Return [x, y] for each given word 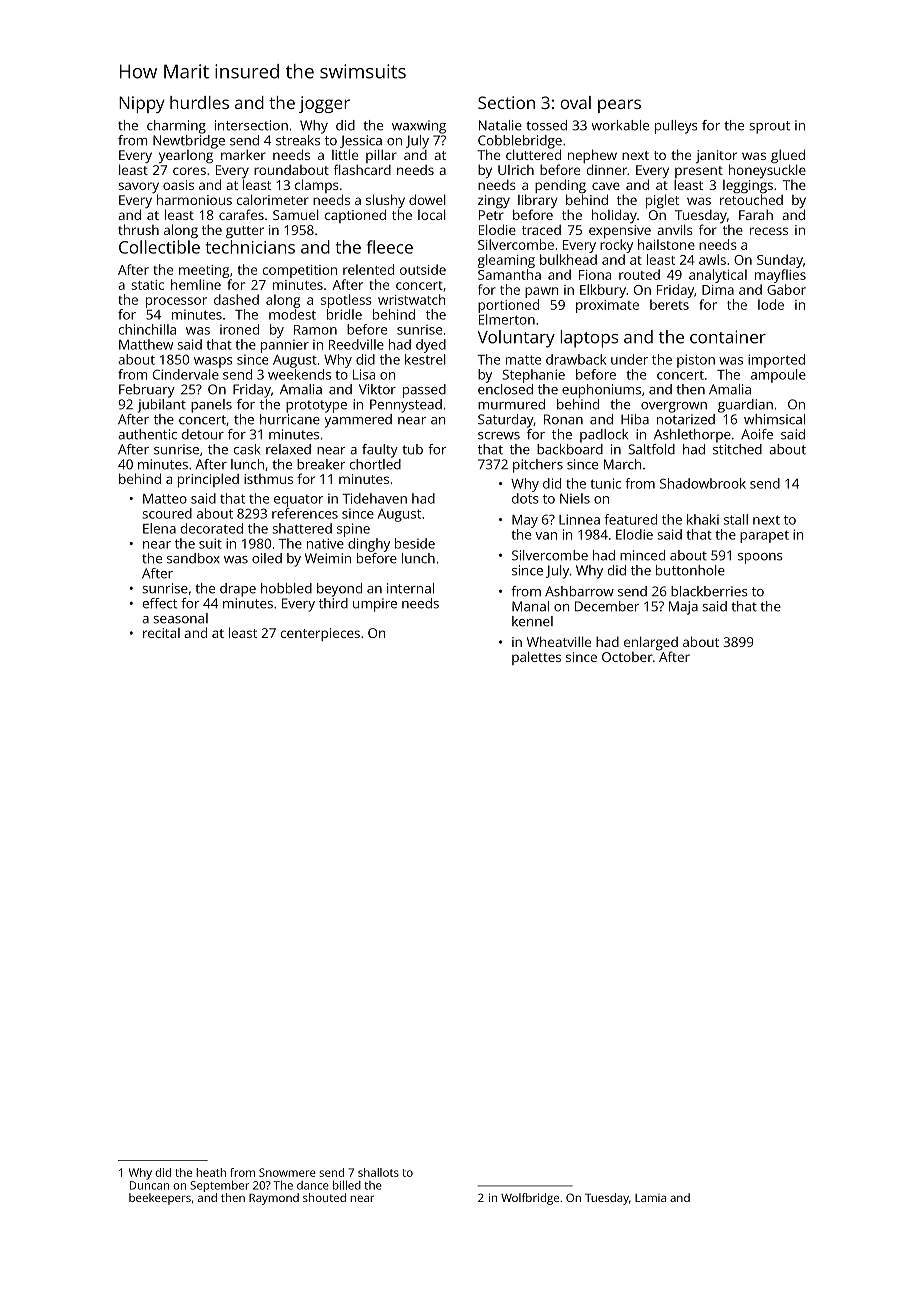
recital [161, 633]
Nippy [142, 104]
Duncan [149, 1185]
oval [575, 102]
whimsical [774, 419]
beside [415, 543]
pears [619, 106]
